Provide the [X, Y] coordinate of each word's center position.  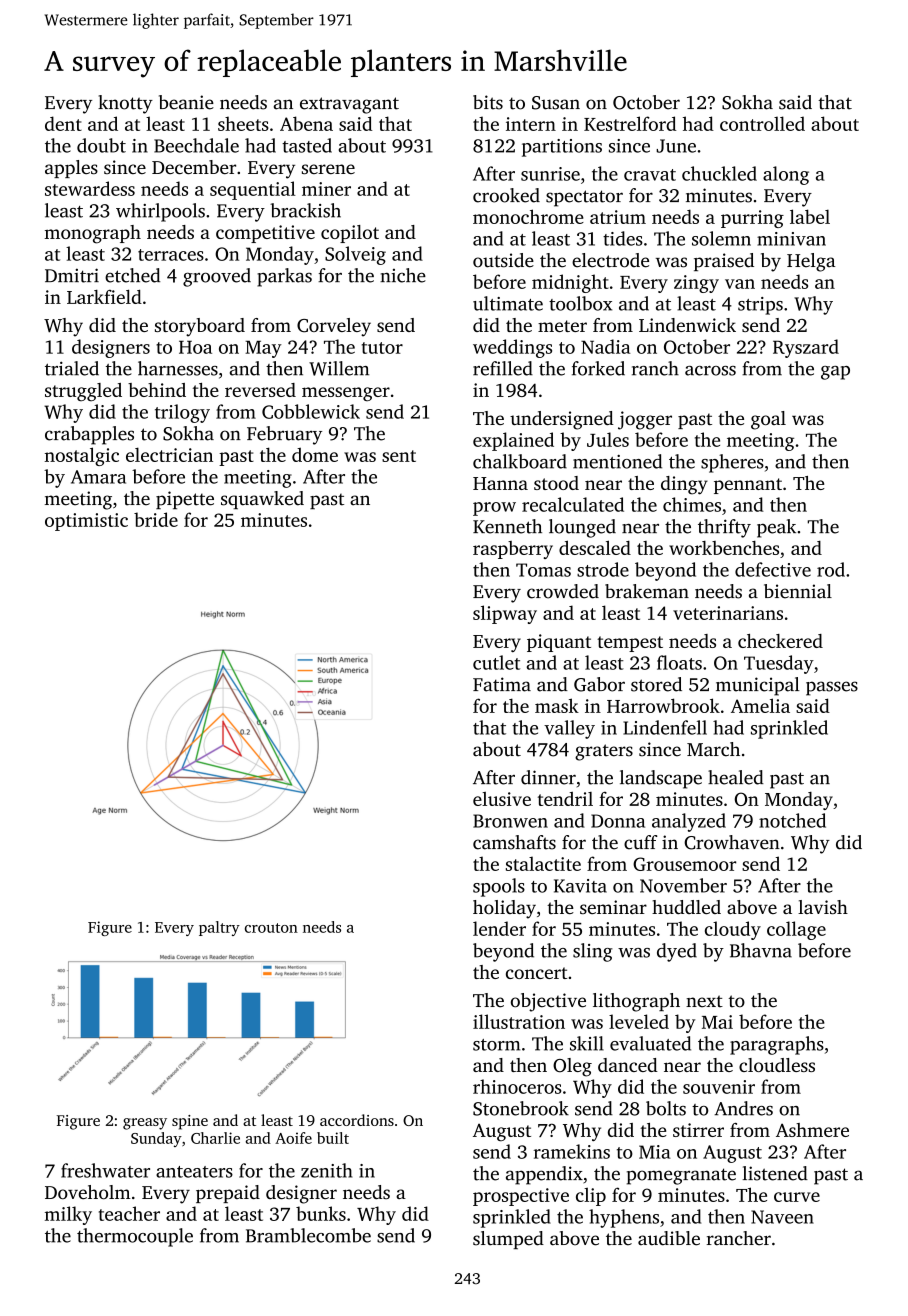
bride [156, 519]
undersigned [562, 420]
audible [669, 1238]
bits [488, 102]
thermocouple [135, 1237]
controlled [762, 123]
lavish [823, 907]
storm [496, 1045]
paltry [219, 928]
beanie [186, 102]
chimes [692, 504]
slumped [508, 1240]
